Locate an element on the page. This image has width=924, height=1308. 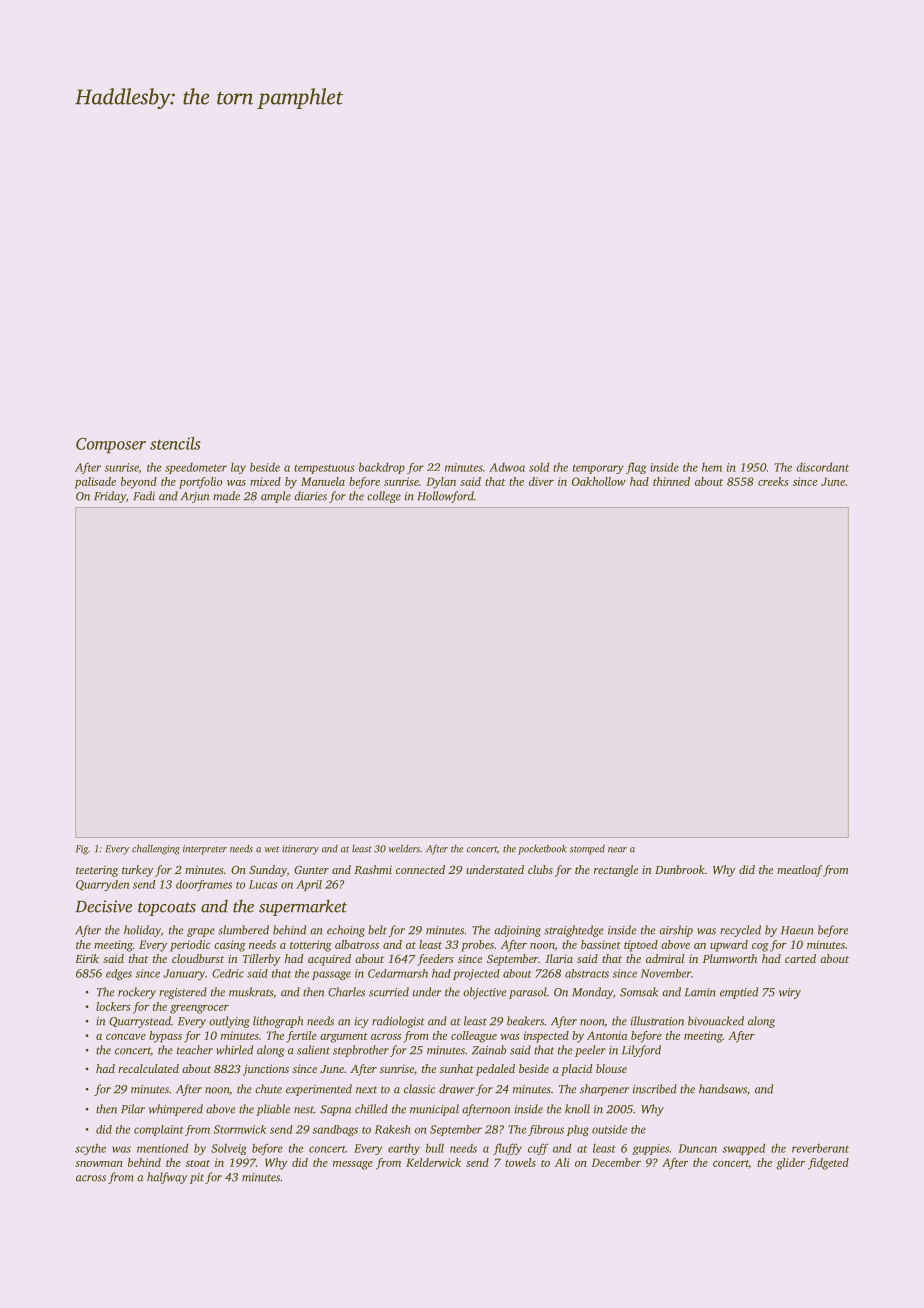
stencils is located at coordinates (175, 443).
